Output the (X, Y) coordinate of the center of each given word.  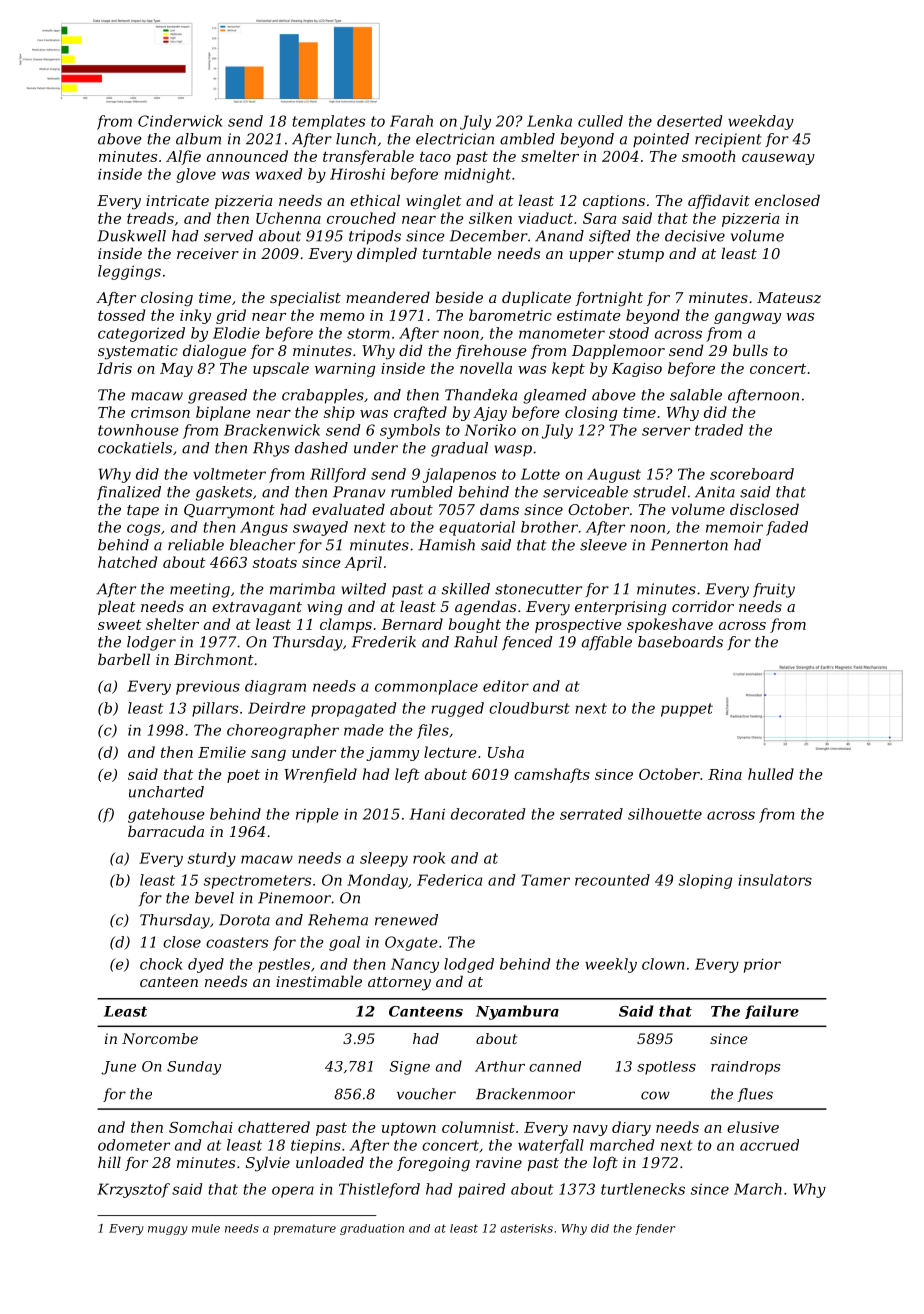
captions (614, 202)
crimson (160, 412)
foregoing (433, 1164)
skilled (466, 589)
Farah (411, 121)
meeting (200, 590)
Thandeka (481, 395)
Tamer (545, 880)
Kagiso (637, 370)
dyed (206, 965)
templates (328, 122)
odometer (134, 1145)
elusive (753, 1127)
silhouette (665, 814)
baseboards (680, 642)
